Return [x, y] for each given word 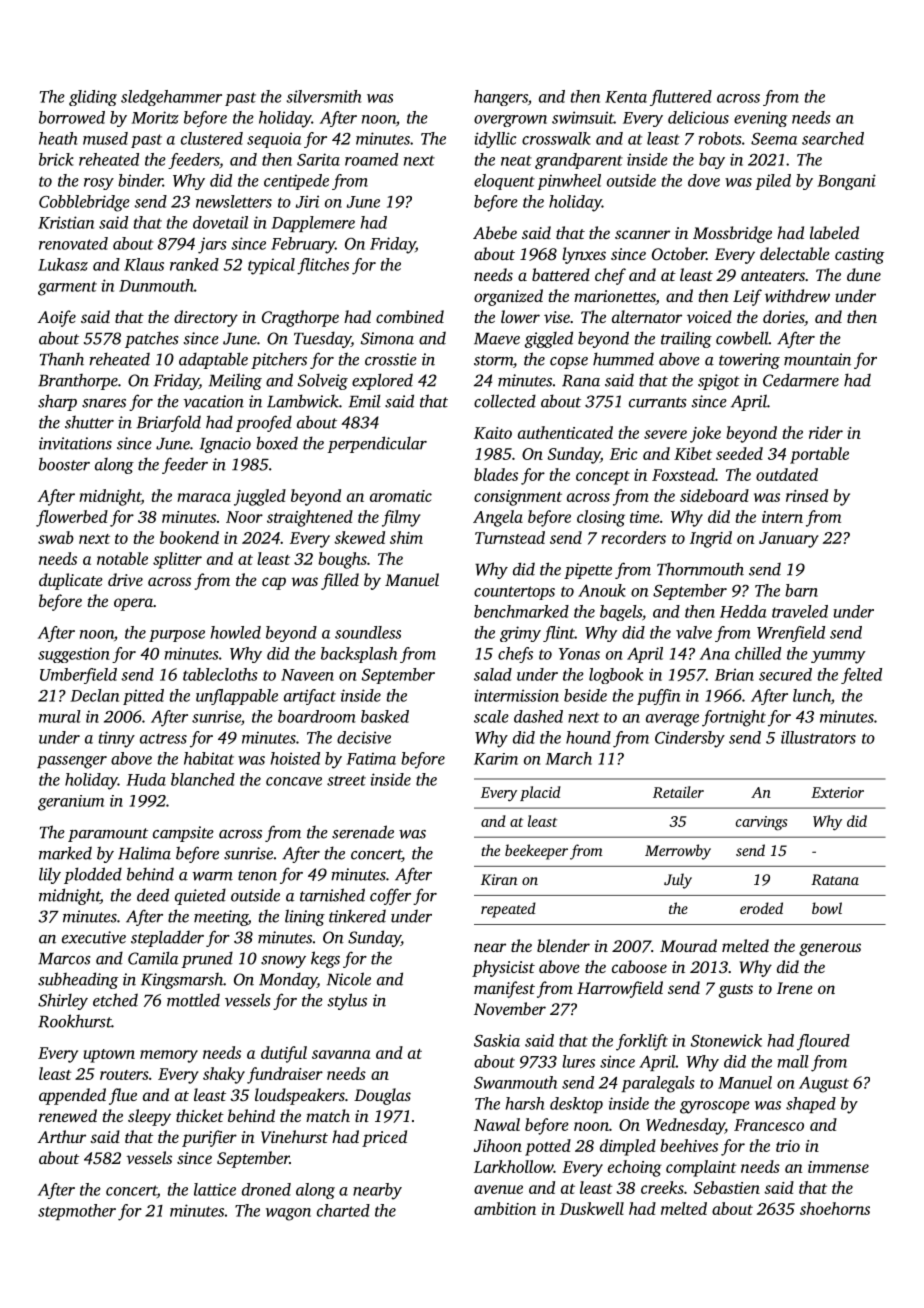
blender [563, 945]
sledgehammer [171, 98]
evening [761, 119]
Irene [795, 988]
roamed [371, 159]
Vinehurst [294, 1137]
